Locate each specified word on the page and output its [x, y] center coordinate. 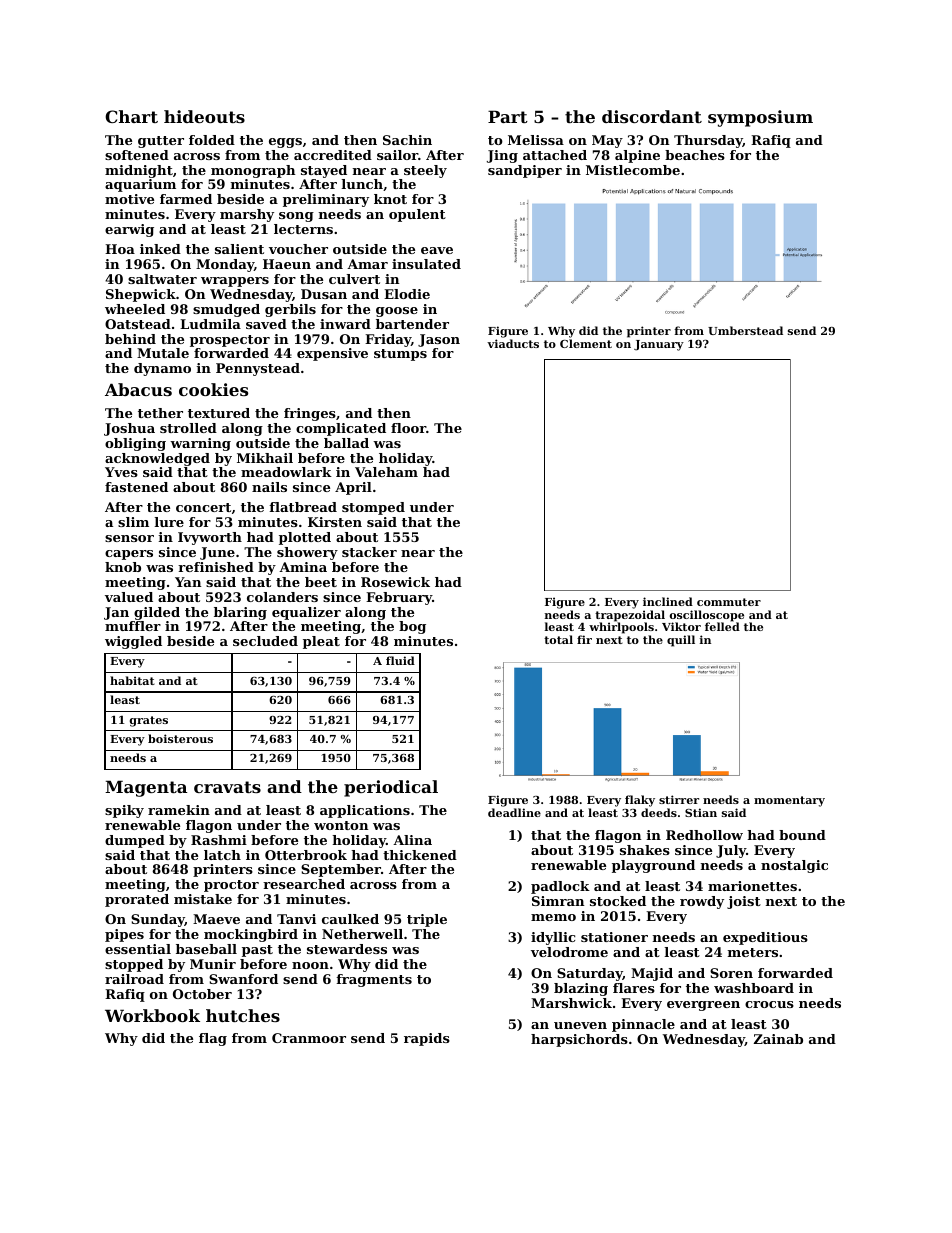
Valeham [386, 472]
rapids [427, 1039]
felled [722, 626]
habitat [132, 680]
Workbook [152, 1015]
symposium [760, 118]
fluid [400, 660]
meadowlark [286, 472]
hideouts [204, 116]
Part [508, 116]
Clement [586, 343]
